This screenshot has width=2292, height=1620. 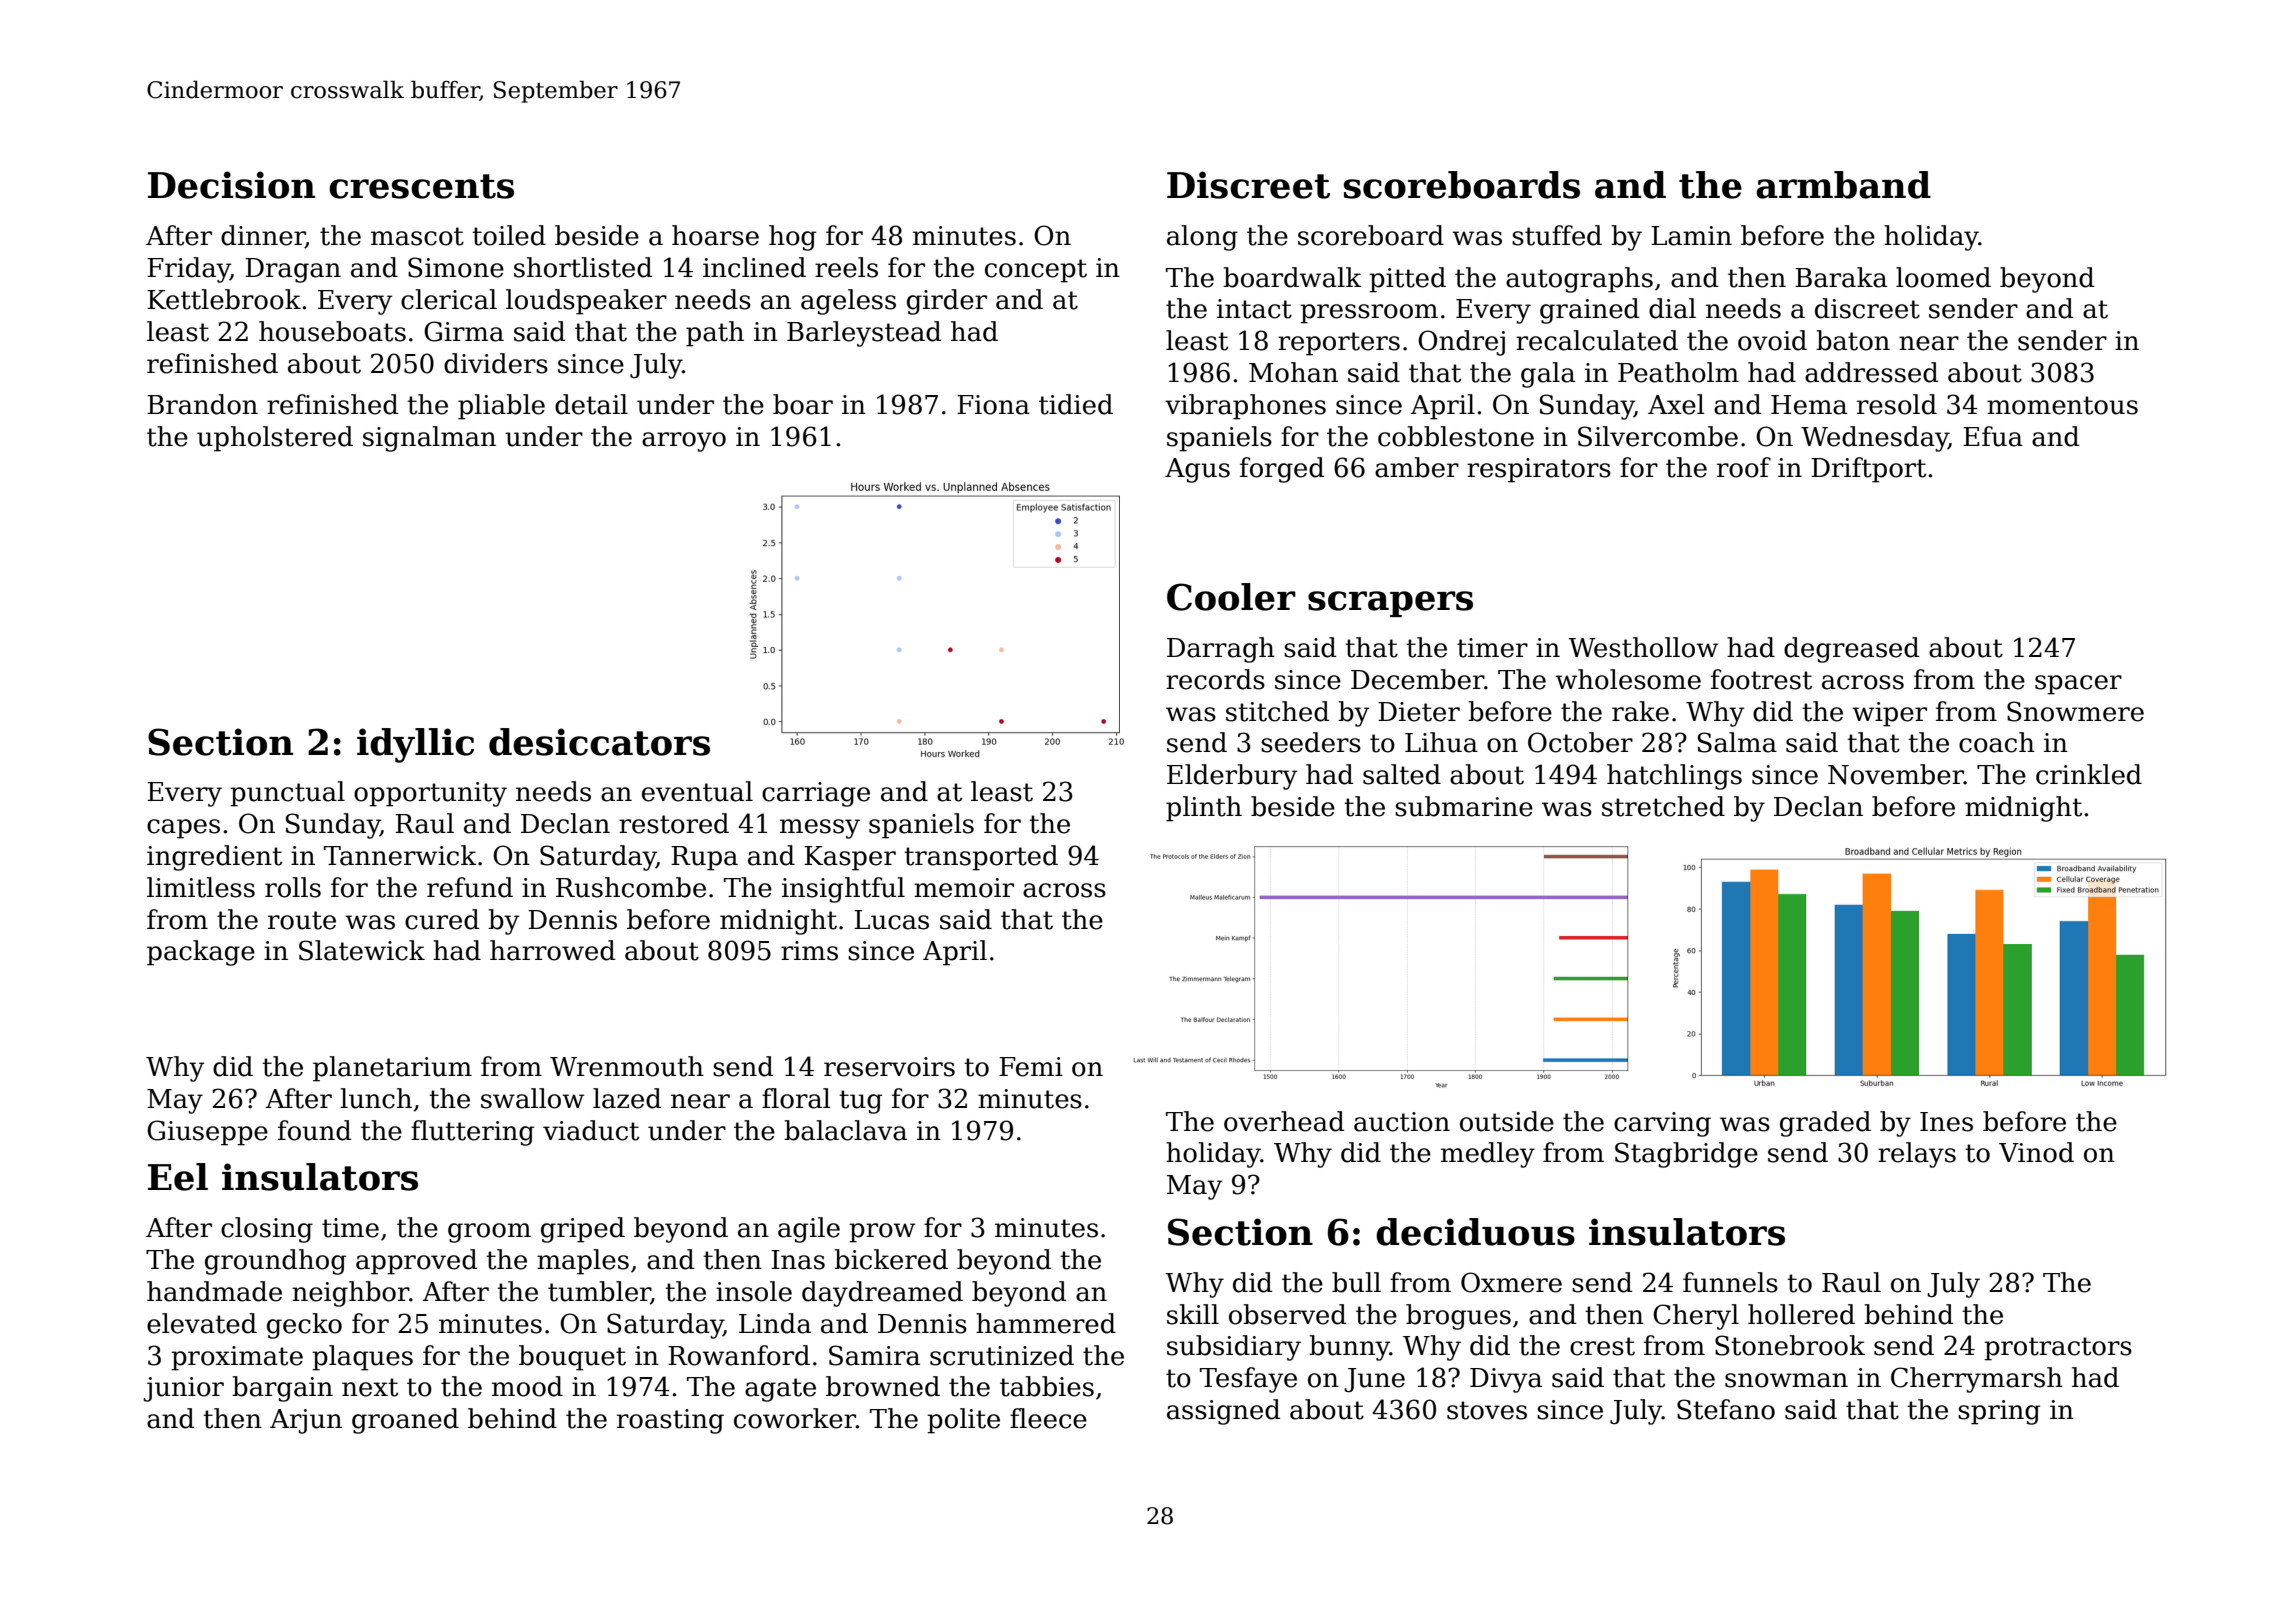 What do you see at coordinates (993, 405) in the screenshot?
I see `Fiona` at bounding box center [993, 405].
